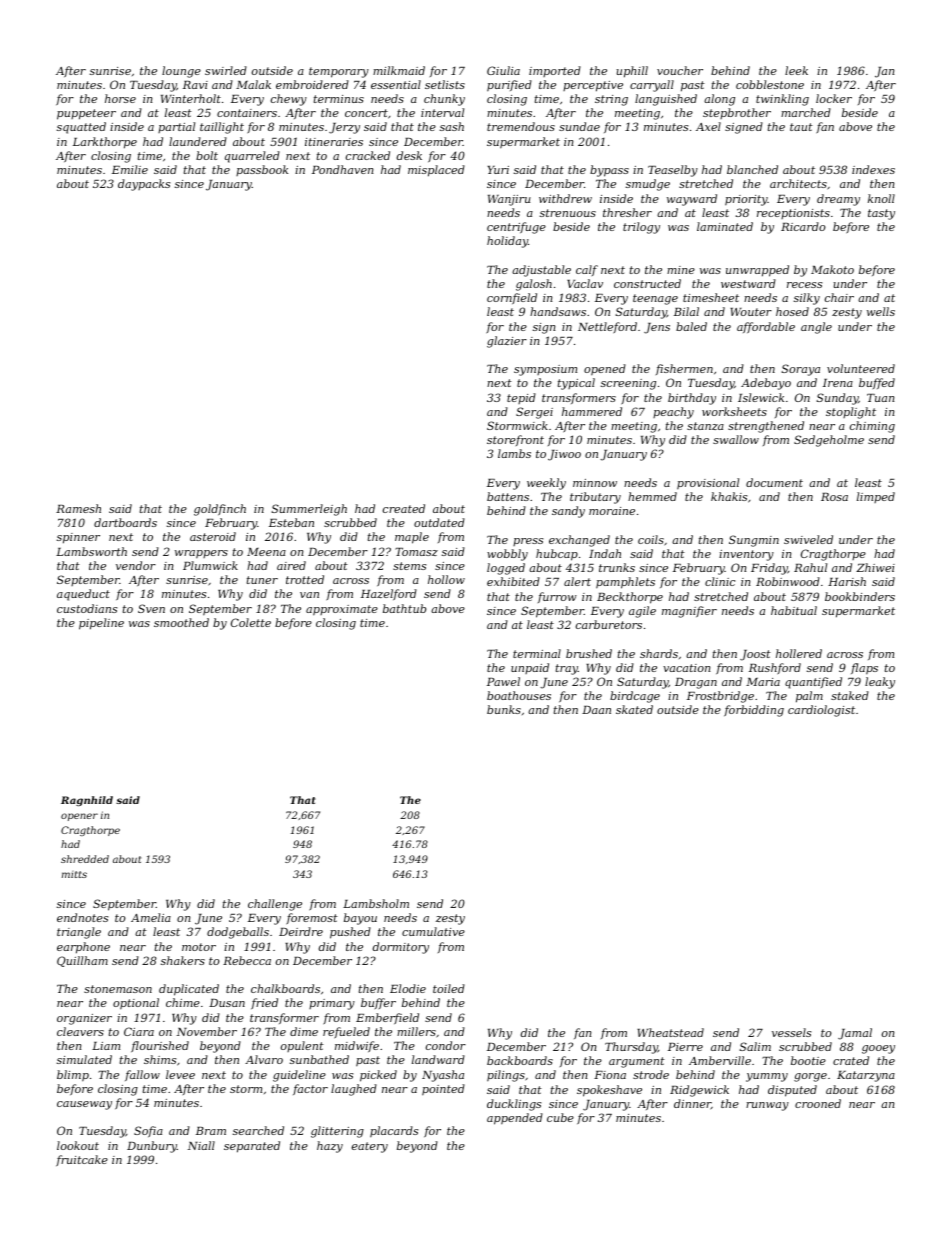 The width and height of the screenshot is (952, 1233). I want to click on spokeshave, so click(609, 1091).
